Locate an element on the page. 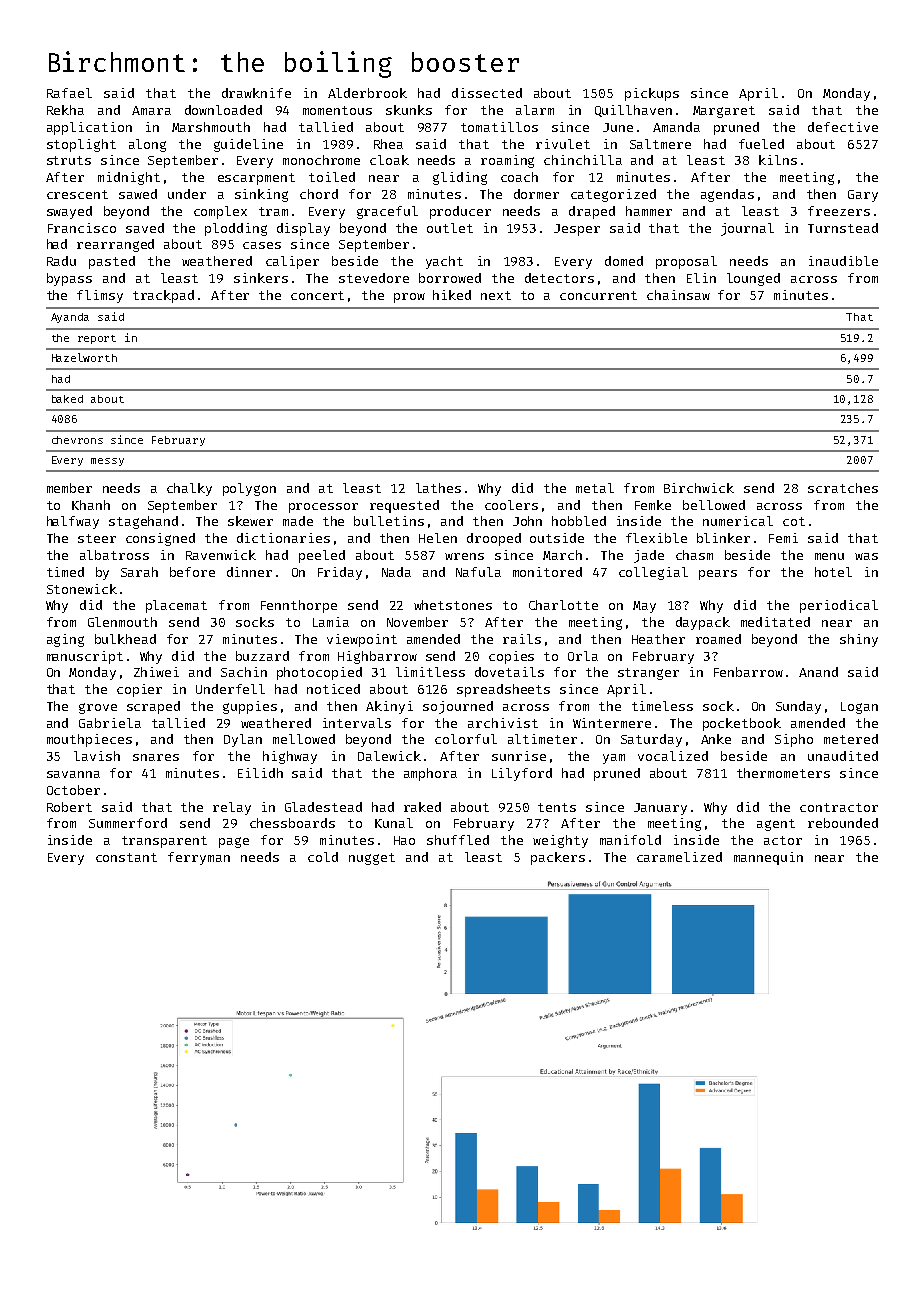 This image has width=924, height=1308. chainsaw is located at coordinates (678, 295).
